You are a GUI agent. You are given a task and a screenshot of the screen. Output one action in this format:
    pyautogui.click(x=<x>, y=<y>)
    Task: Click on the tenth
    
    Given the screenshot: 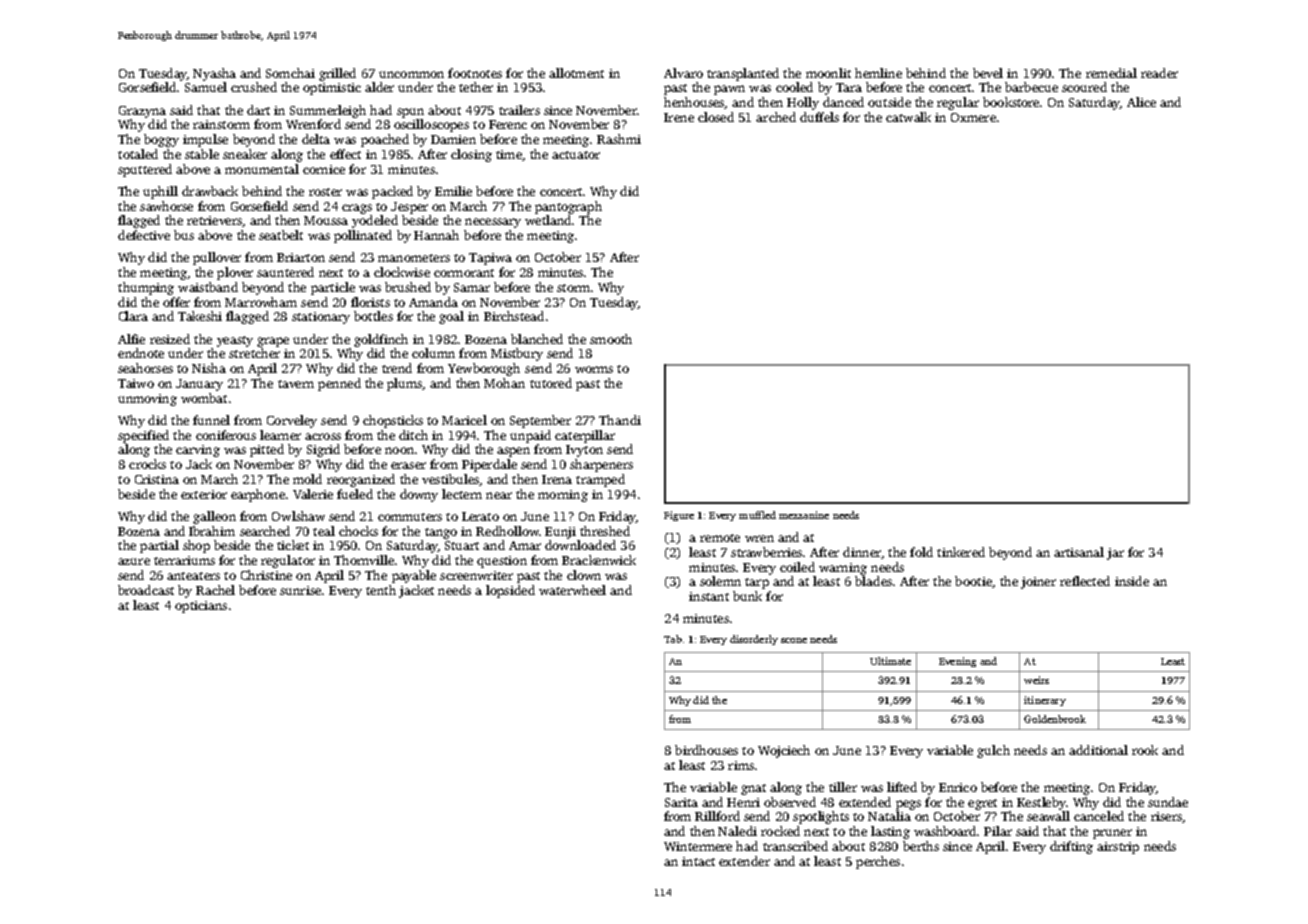 What is the action you would take?
    pyautogui.click(x=381, y=590)
